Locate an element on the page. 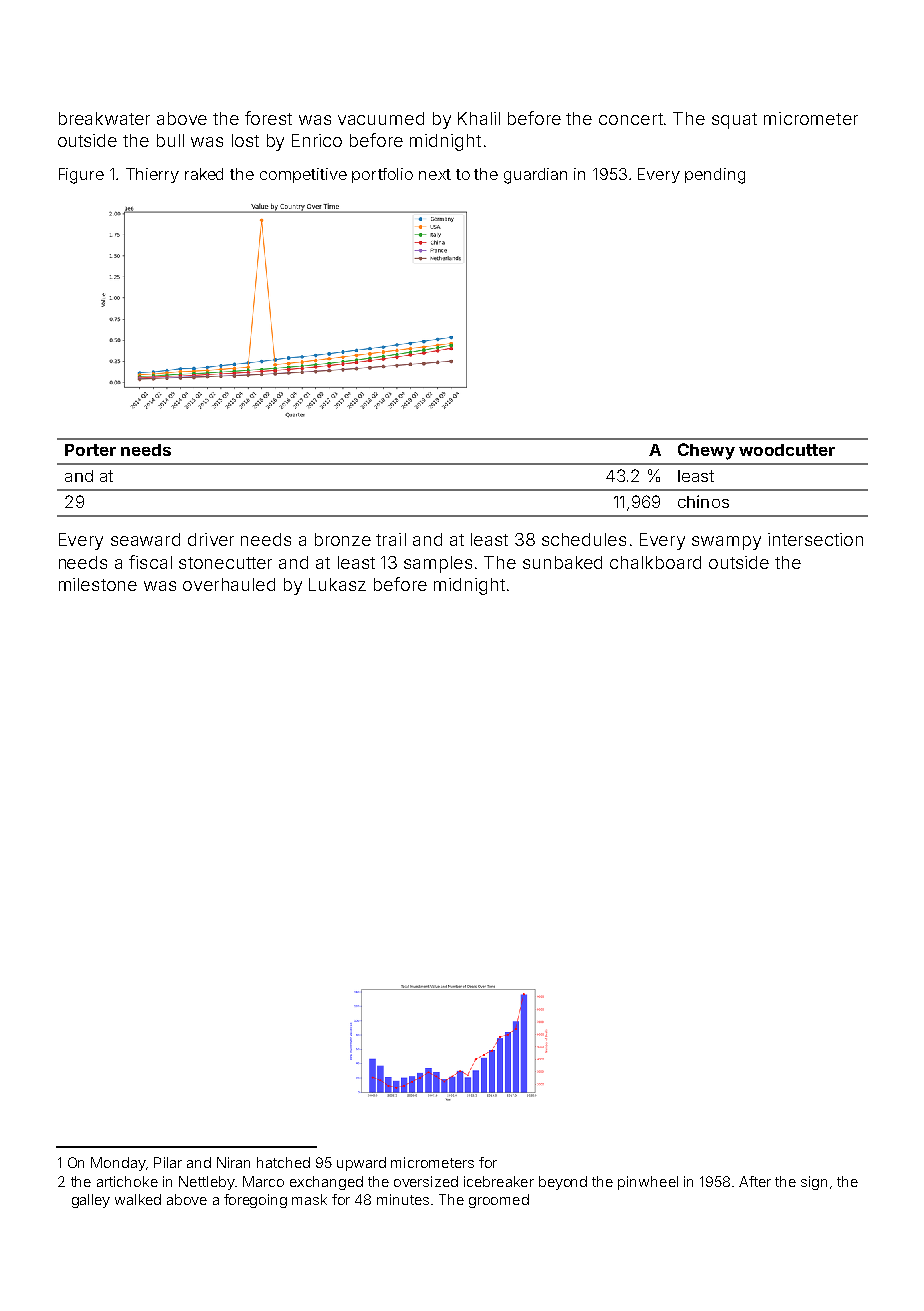 Image resolution: width=924 pixels, height=1311 pixels. bronze is located at coordinates (343, 539).
